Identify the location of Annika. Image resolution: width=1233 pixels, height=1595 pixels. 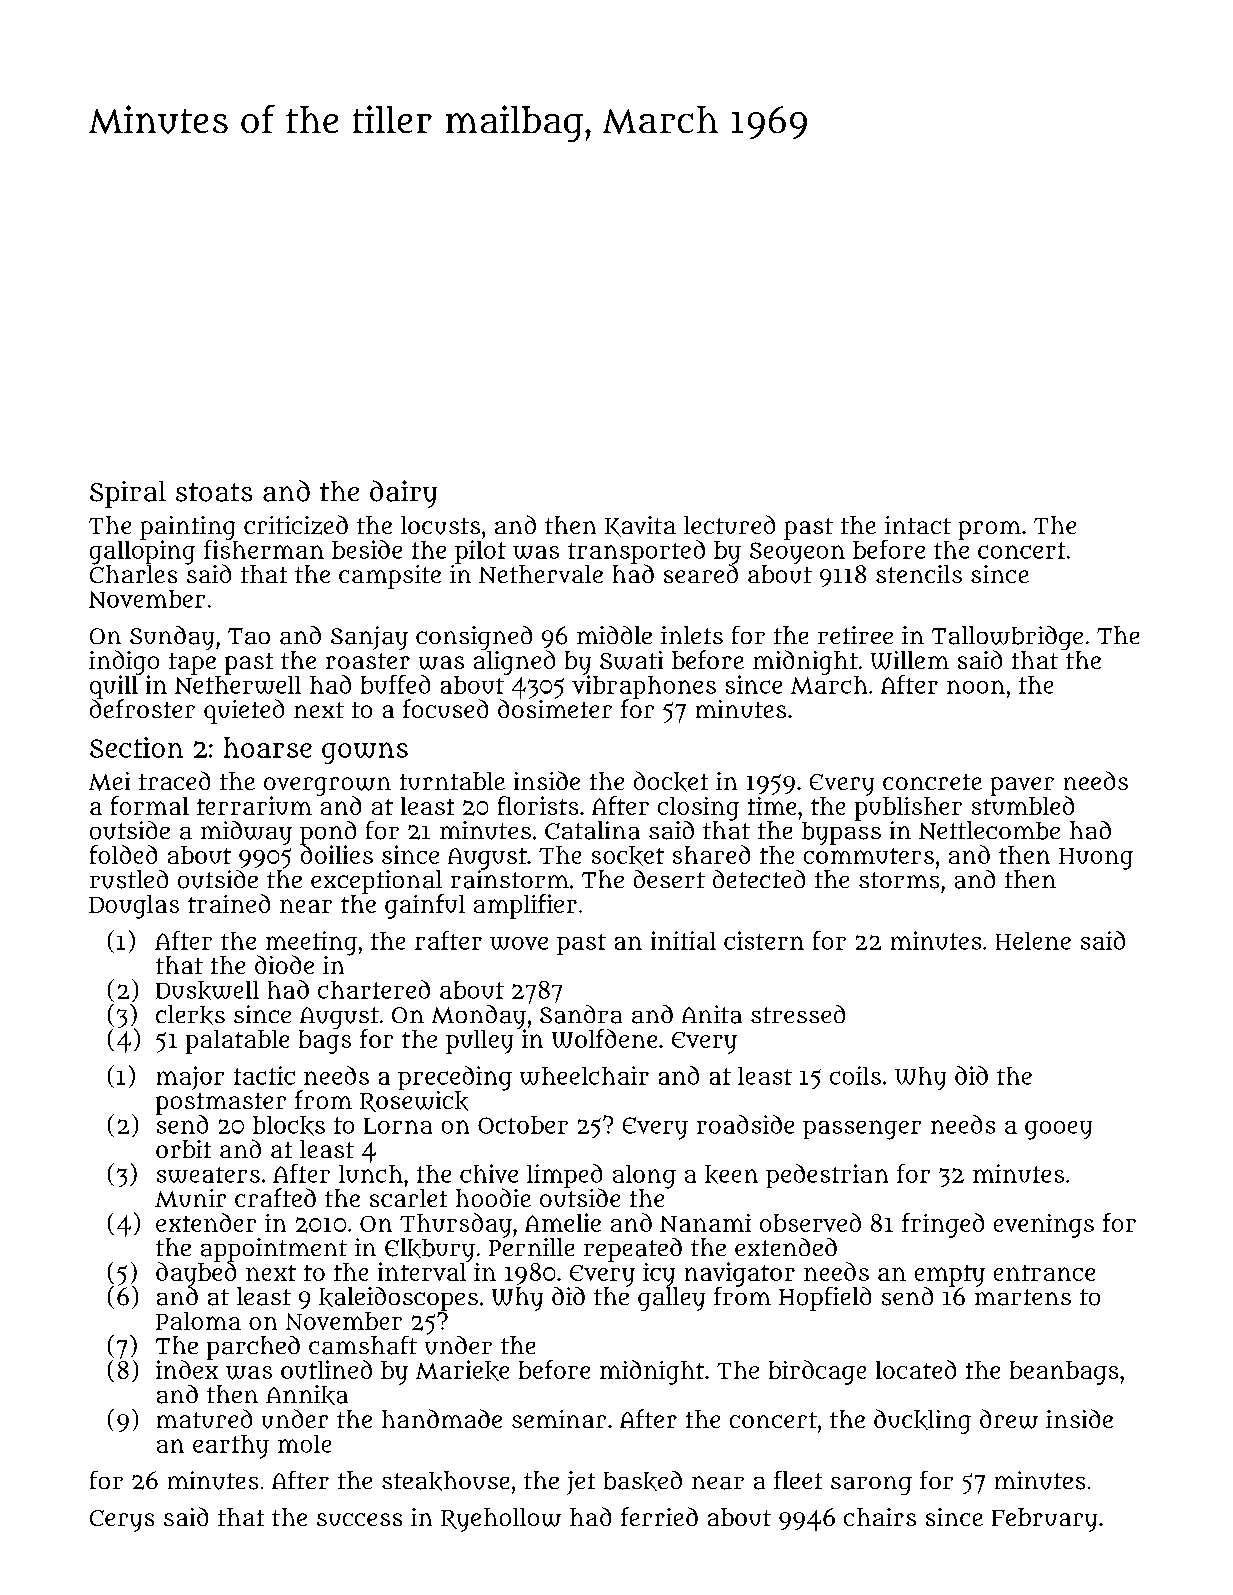
(307, 1395).
